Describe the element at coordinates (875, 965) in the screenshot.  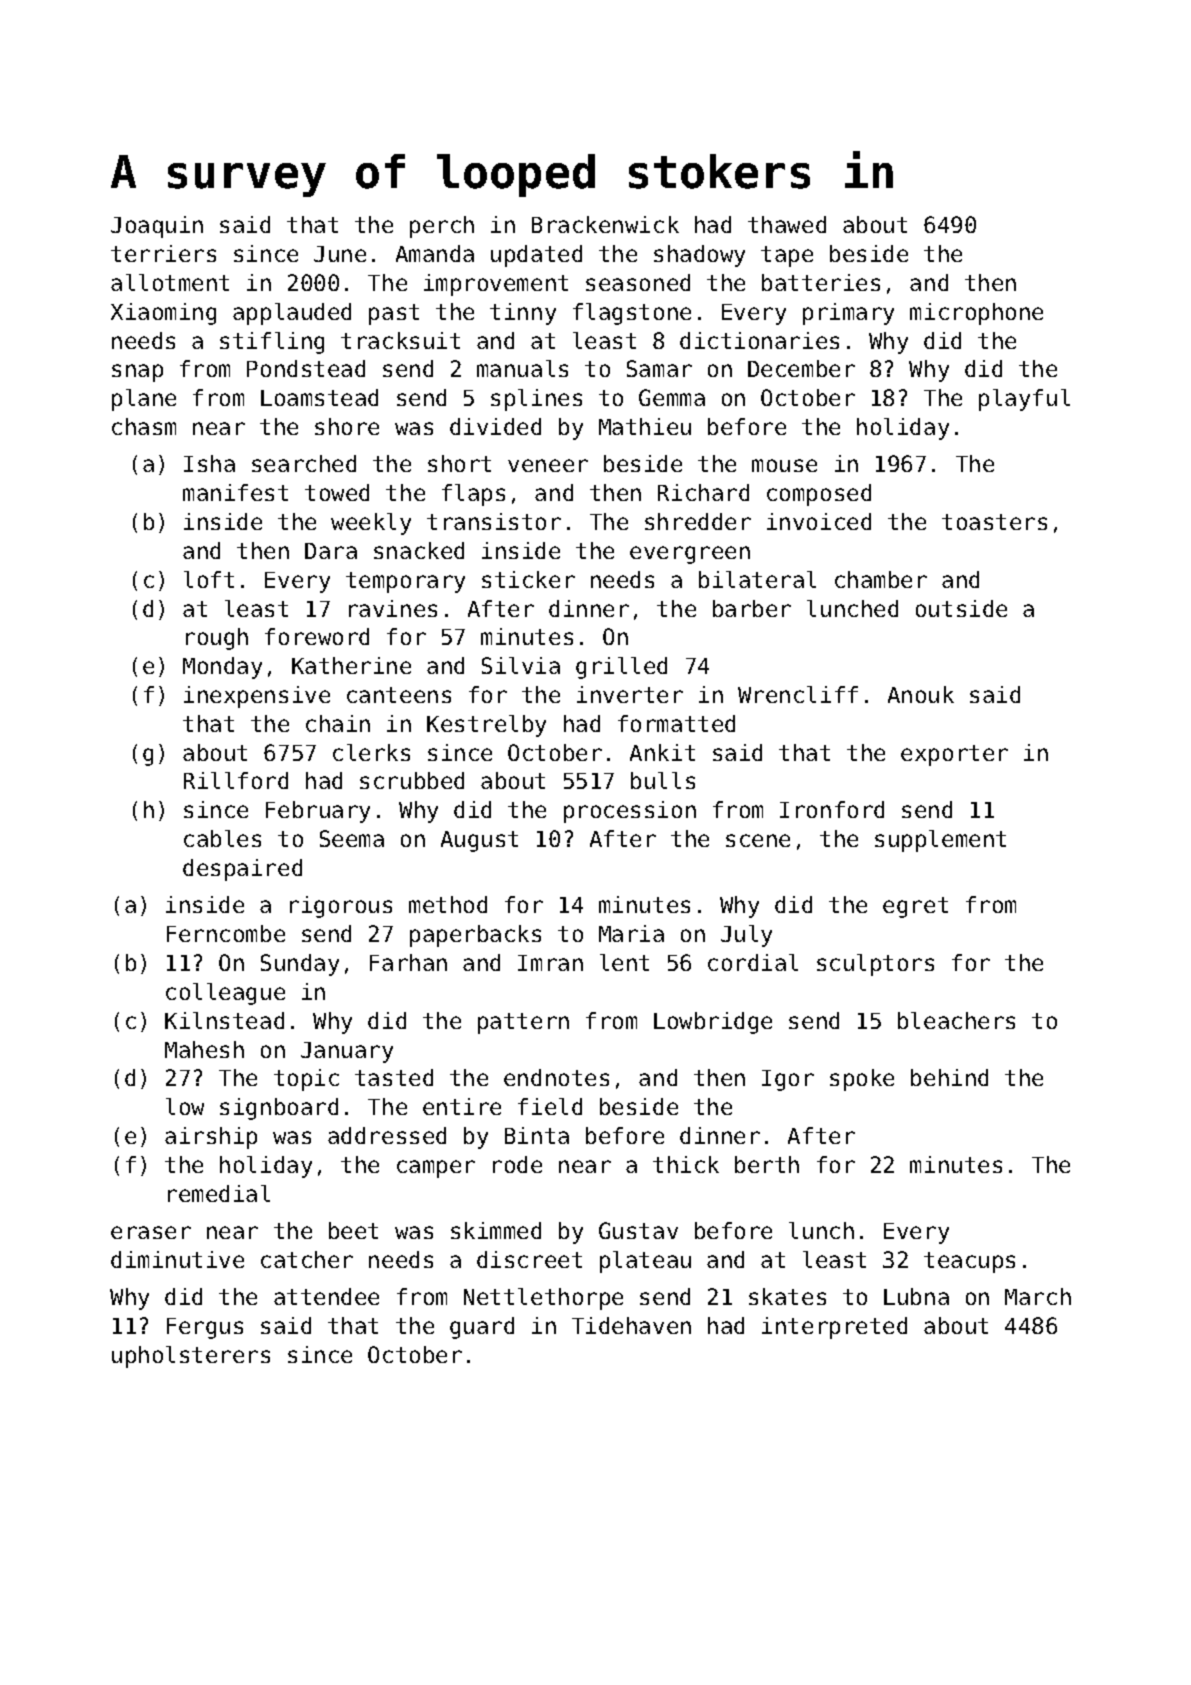
I see `sculptors` at that location.
